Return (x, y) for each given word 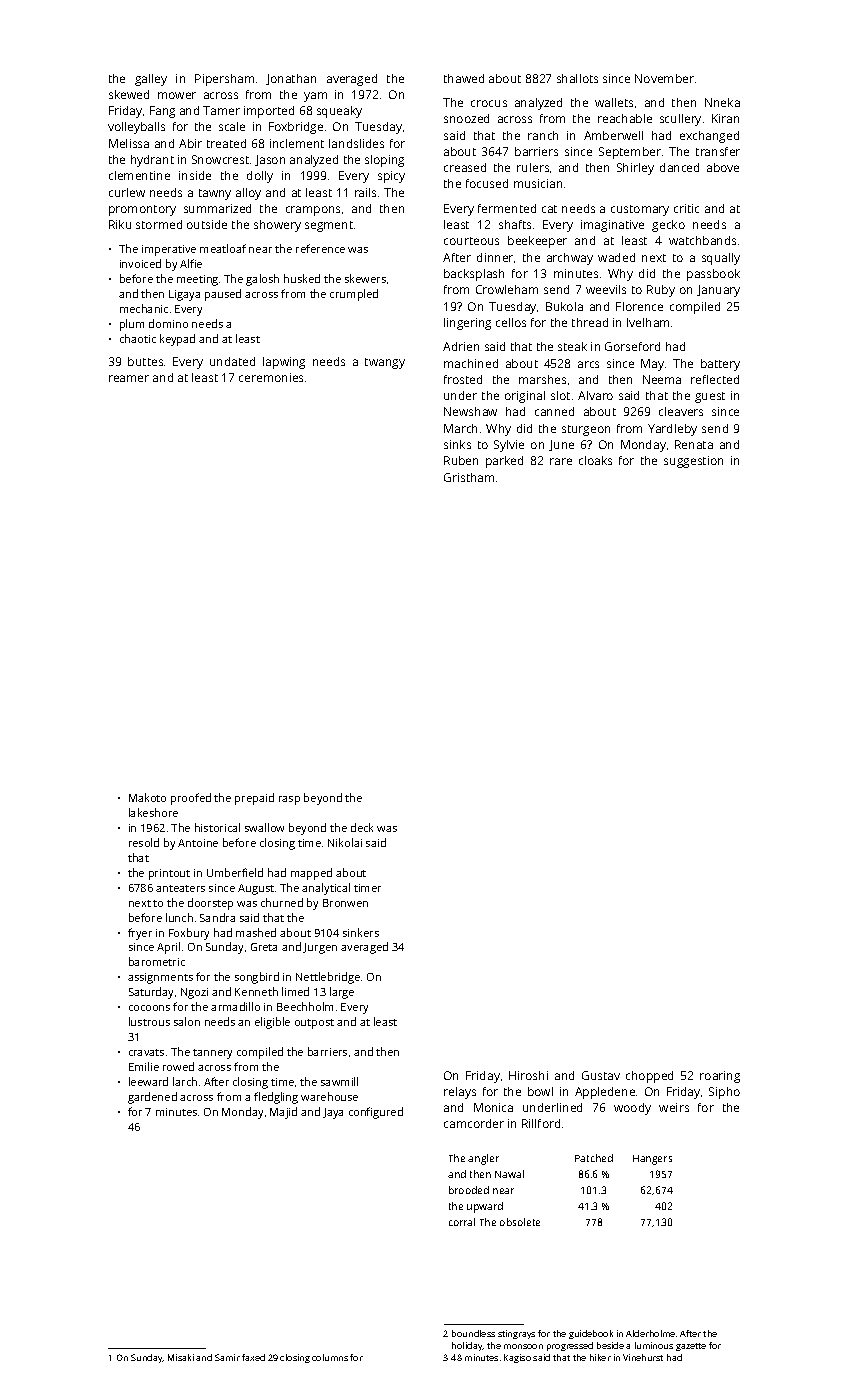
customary (640, 210)
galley (151, 80)
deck (362, 827)
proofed (191, 799)
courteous (471, 241)
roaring (720, 1077)
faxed (253, 1357)
